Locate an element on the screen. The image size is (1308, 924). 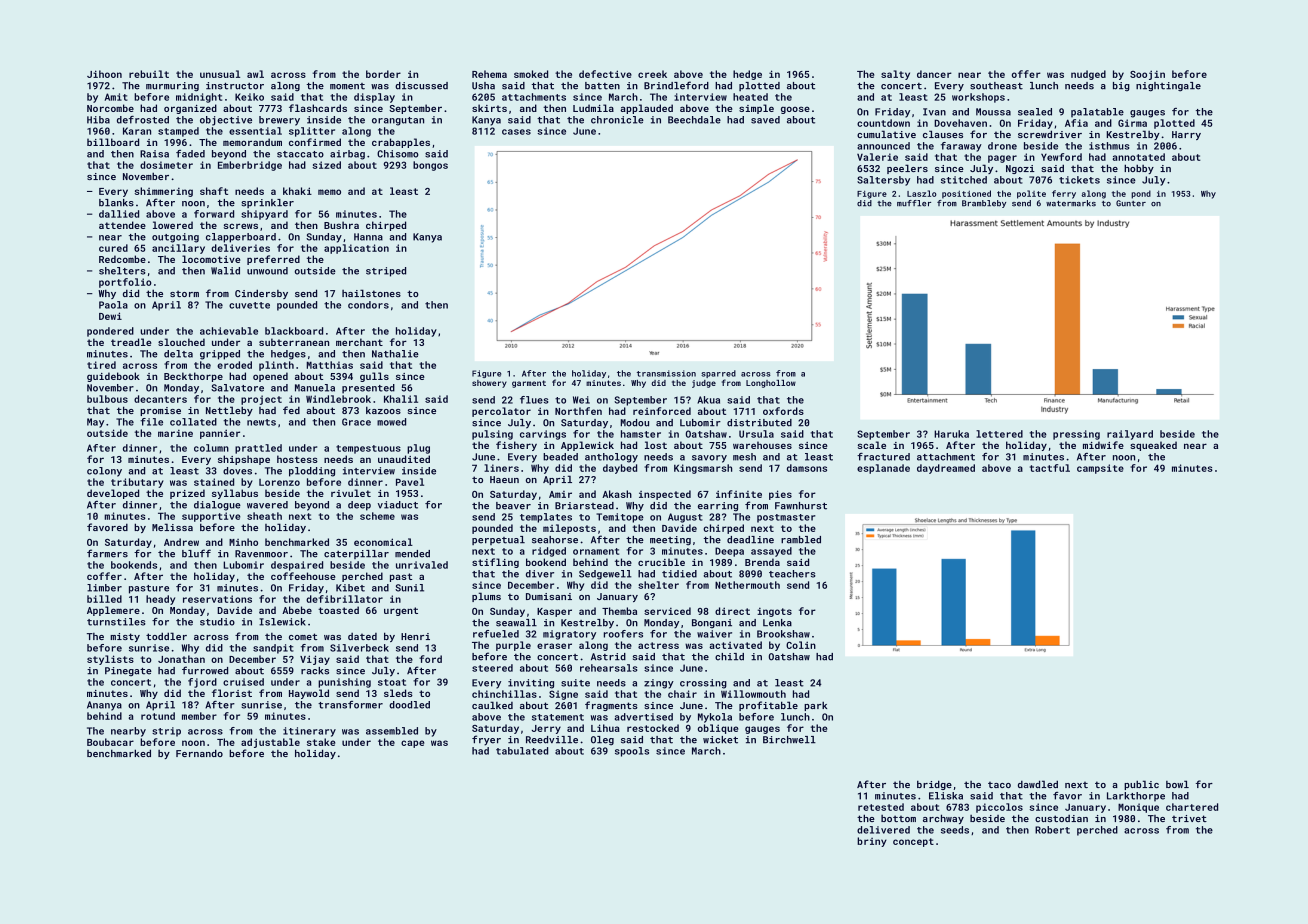
muffler is located at coordinates (914, 203).
